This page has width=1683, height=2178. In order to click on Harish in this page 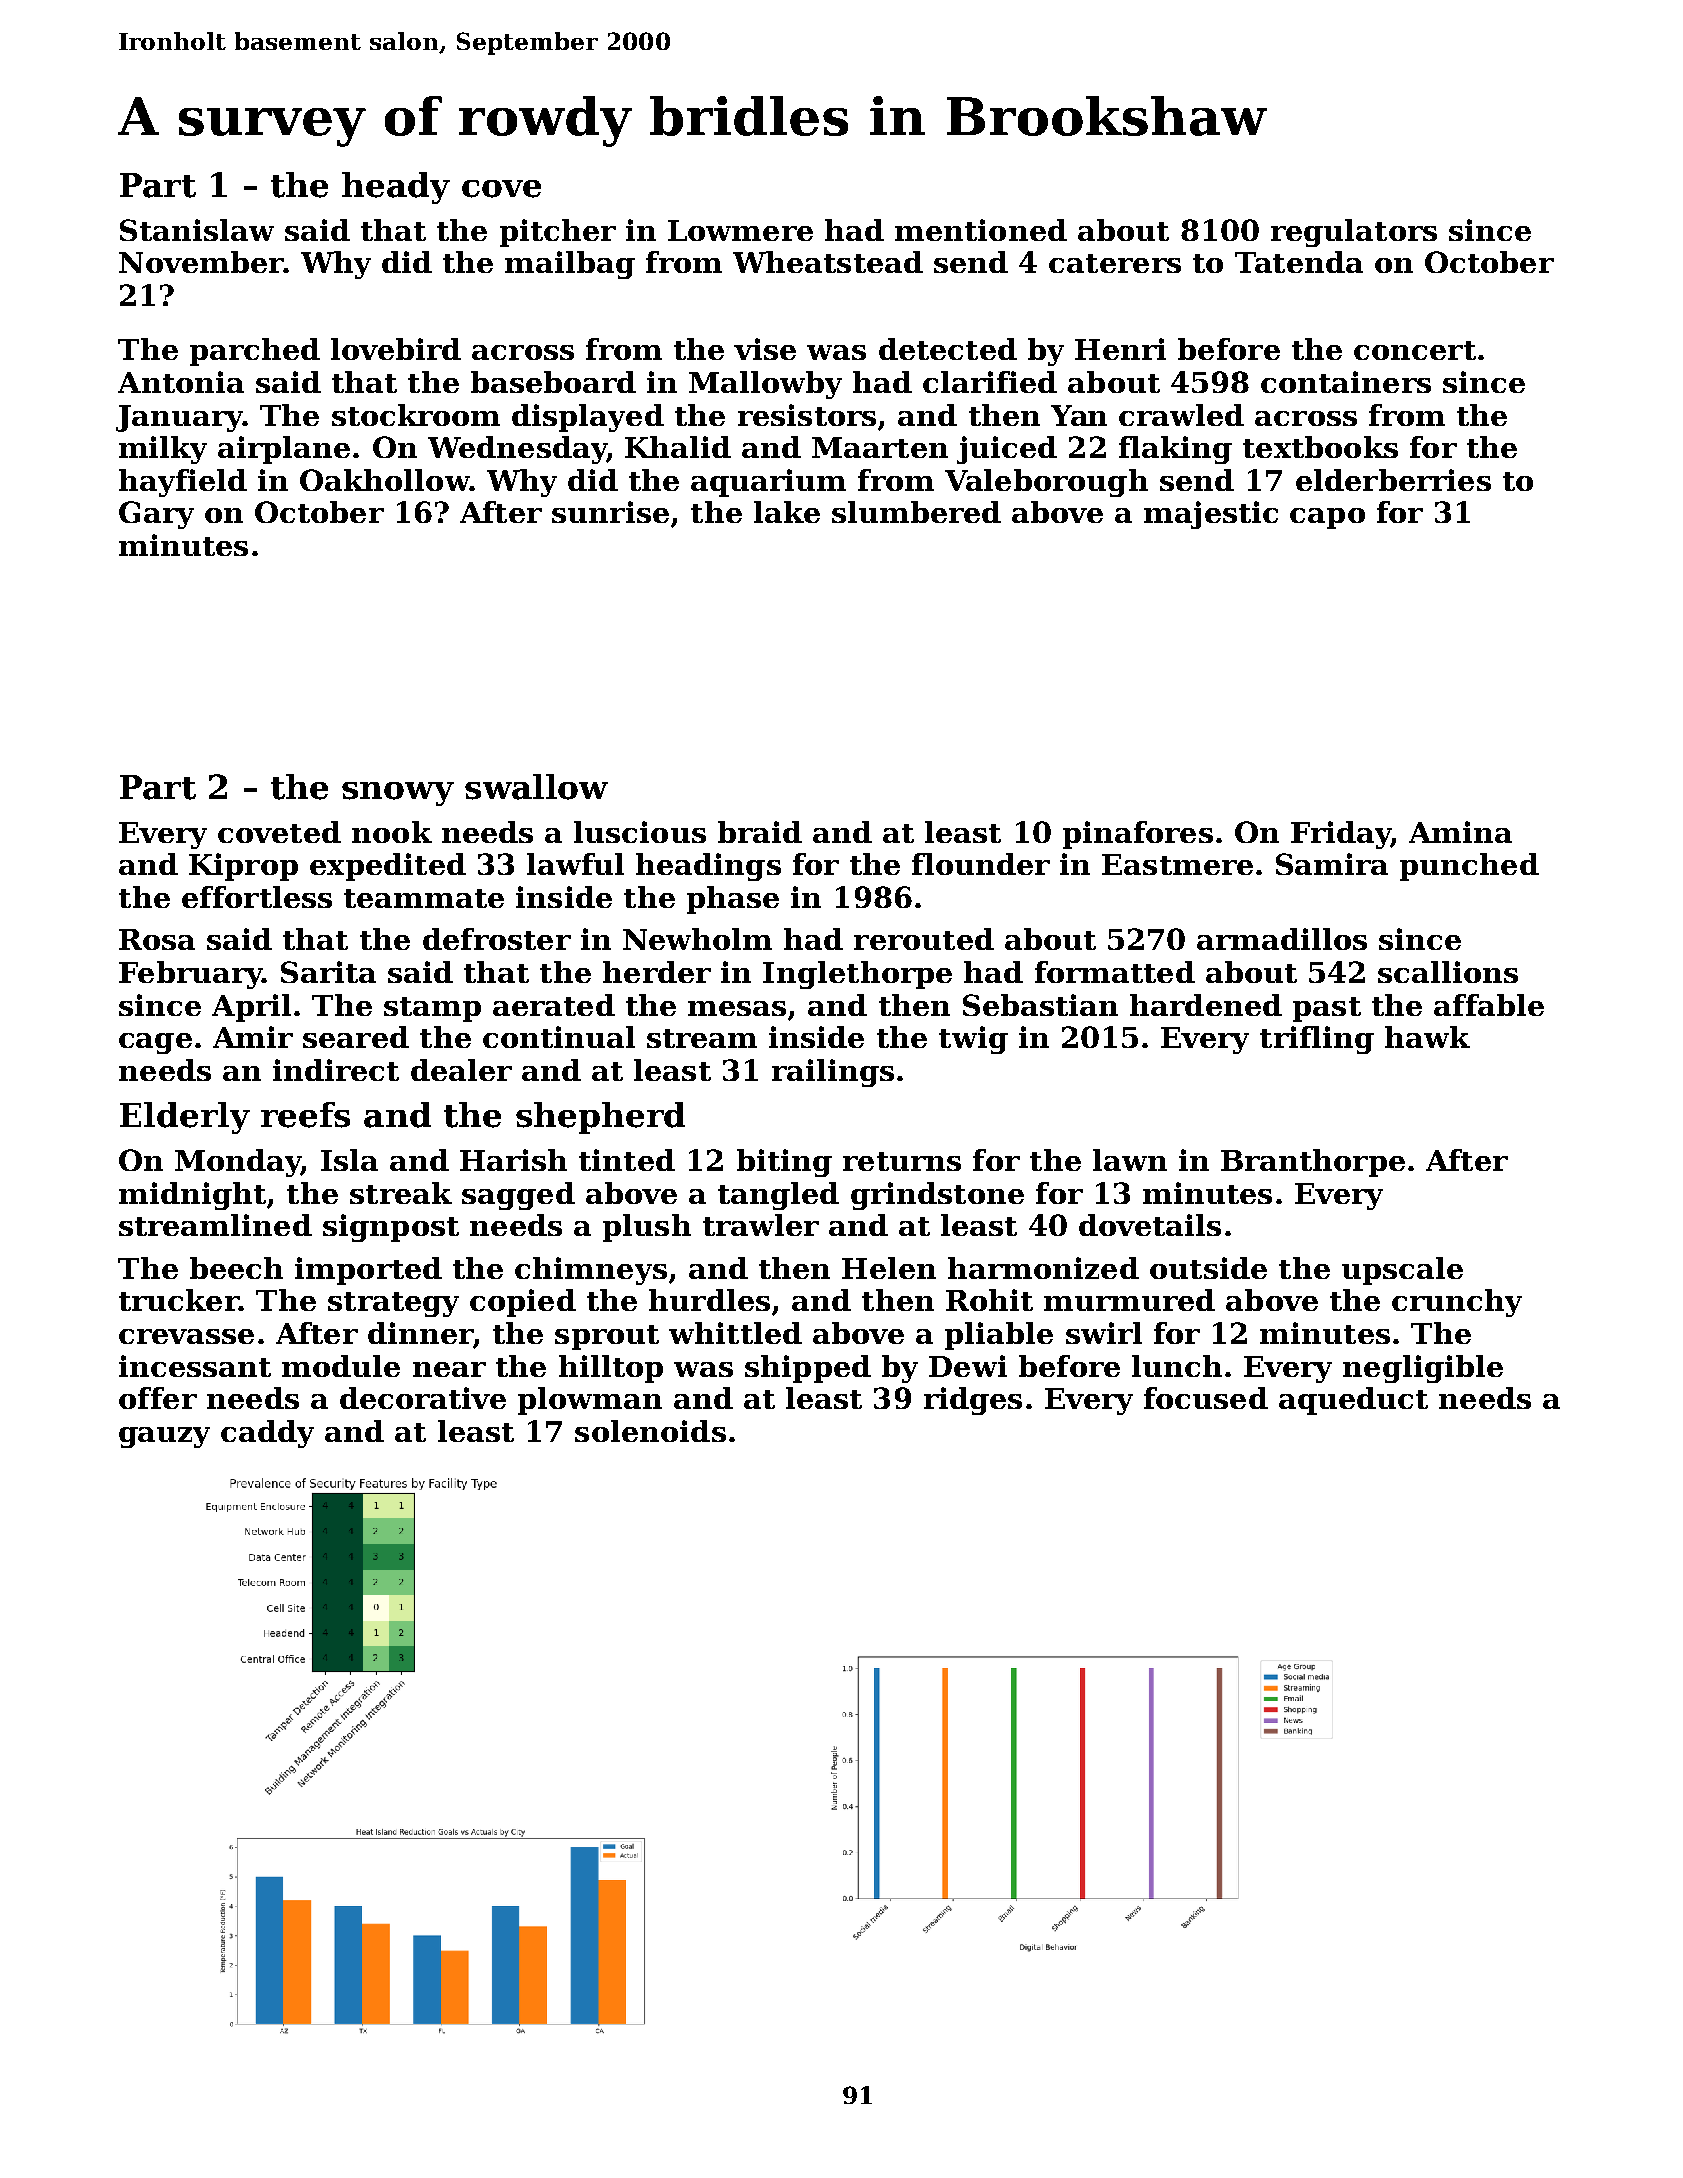, I will do `click(513, 1160)`.
